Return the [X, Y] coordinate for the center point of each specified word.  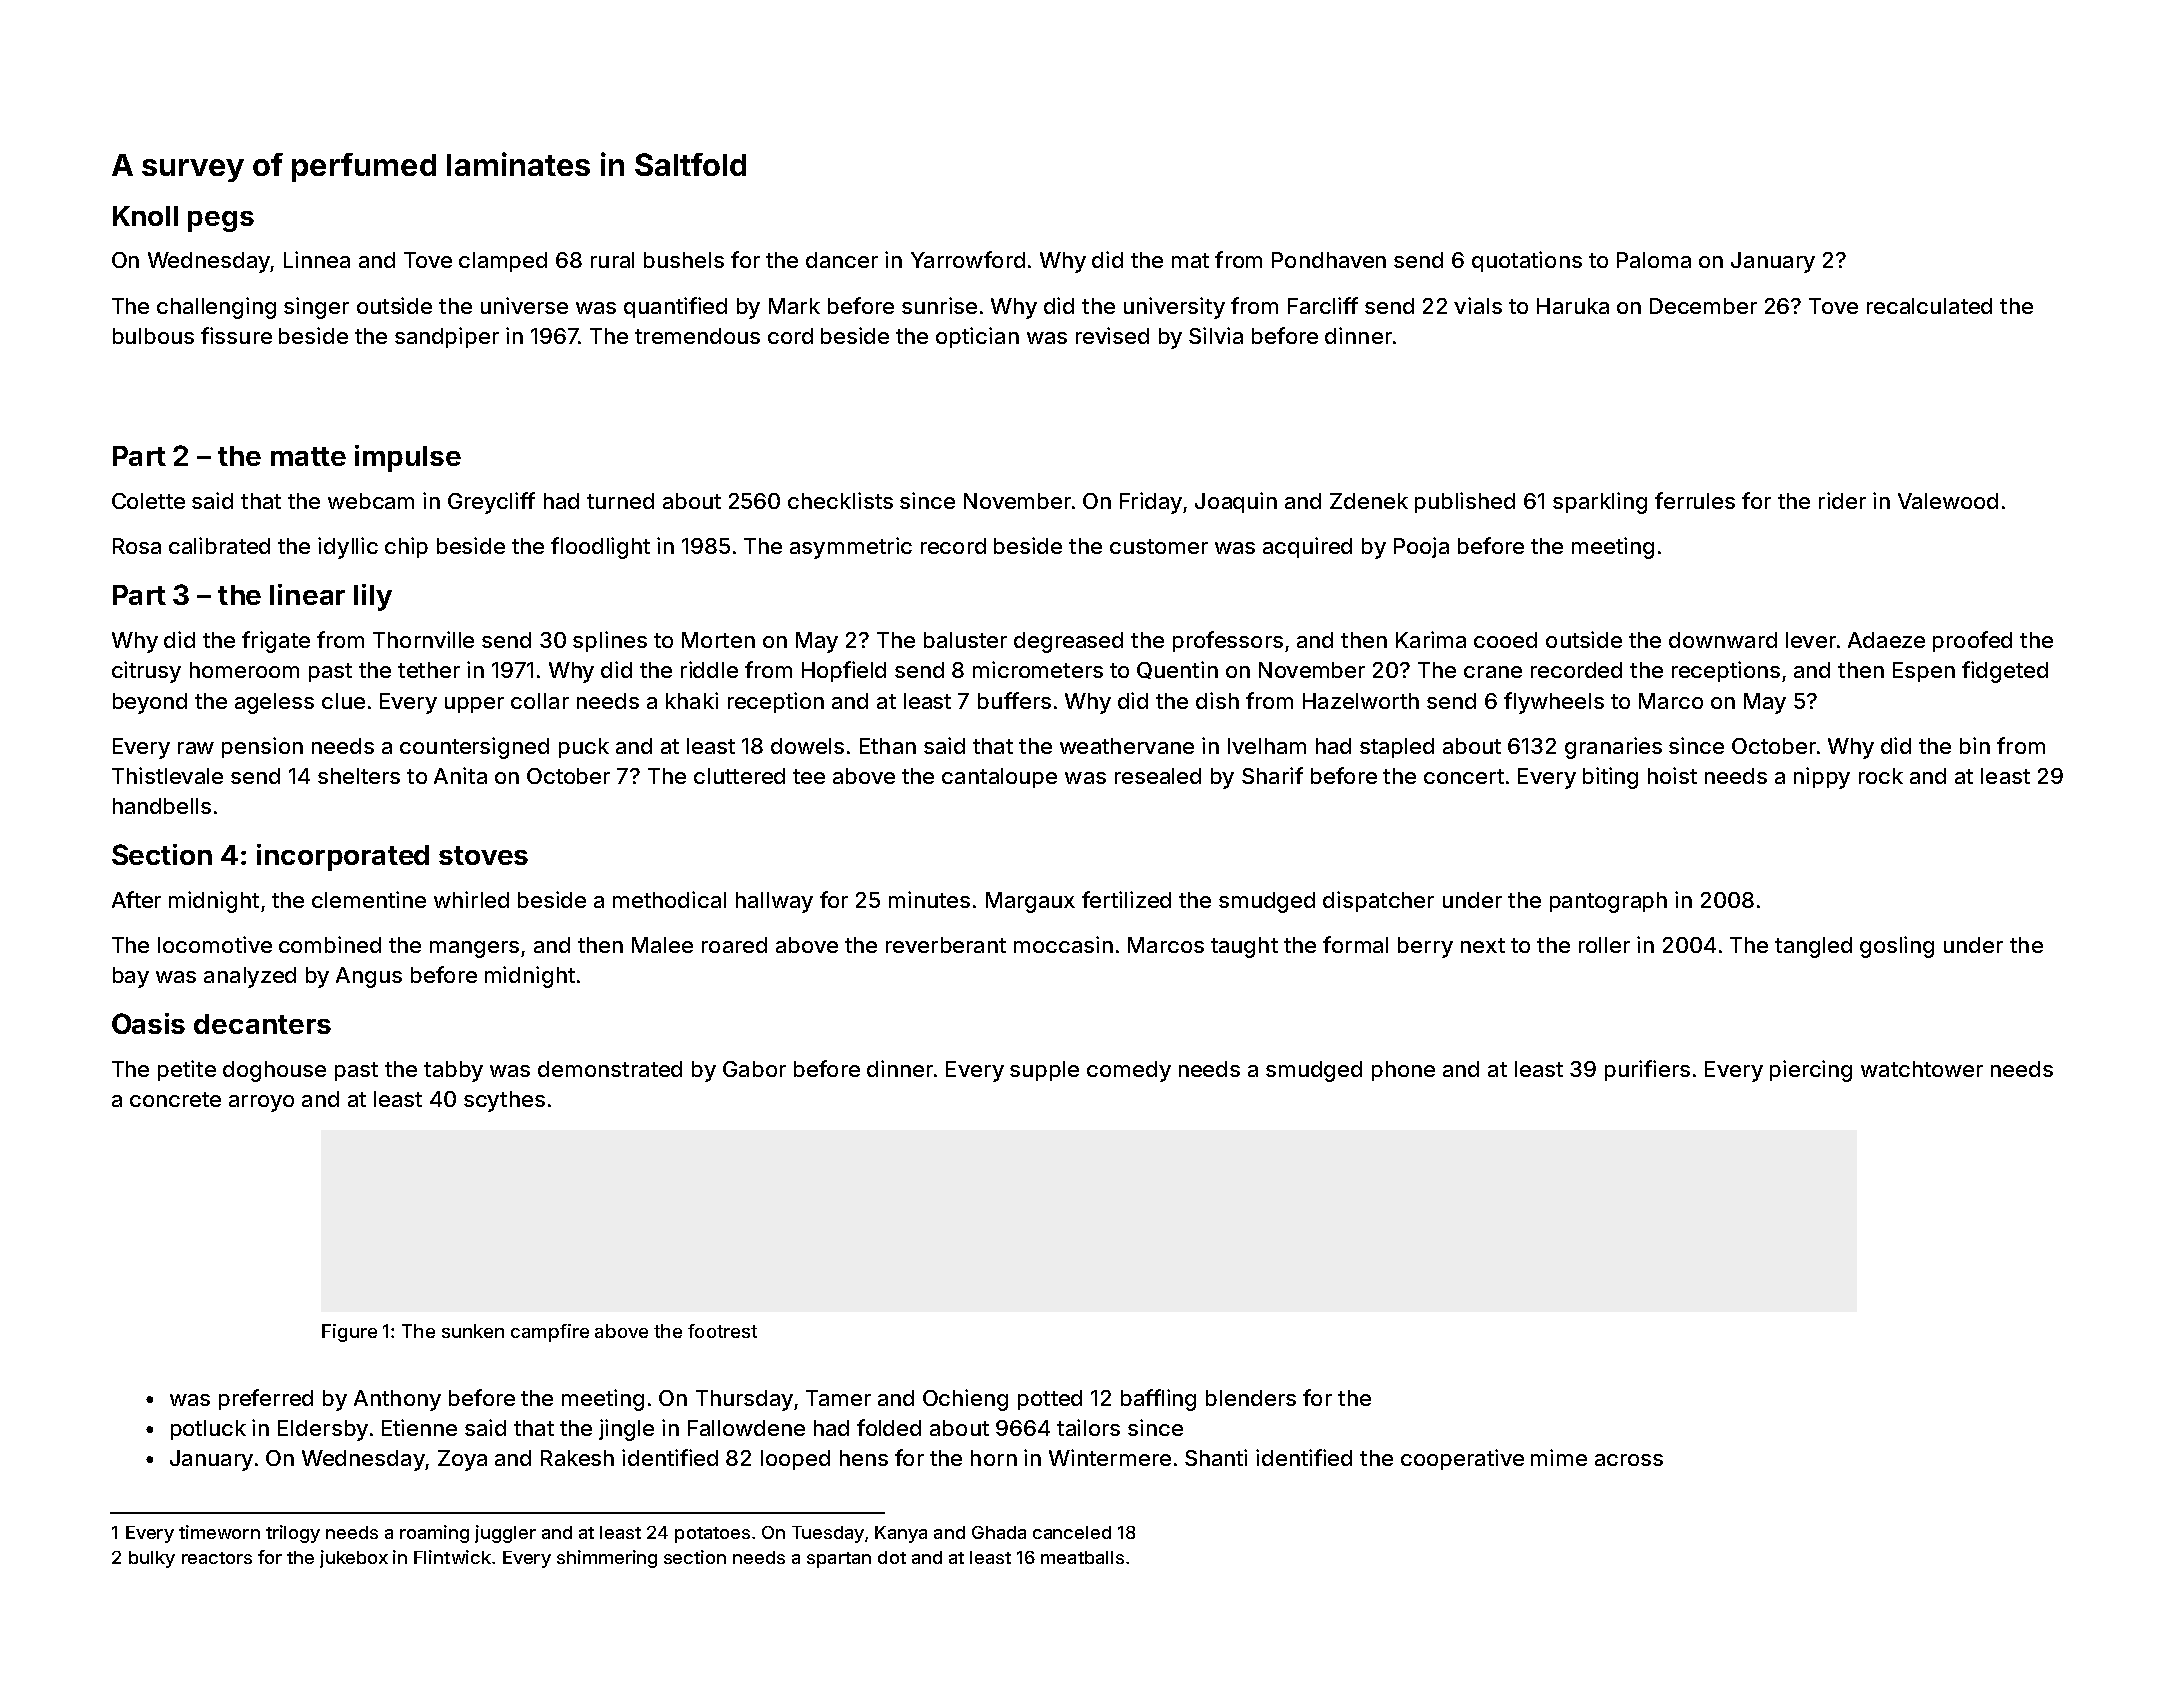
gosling [1897, 947]
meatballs [1082, 1557]
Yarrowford [968, 259]
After [136, 899]
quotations [1527, 261]
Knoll [145, 216]
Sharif [1272, 775]
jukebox [354, 1559]
